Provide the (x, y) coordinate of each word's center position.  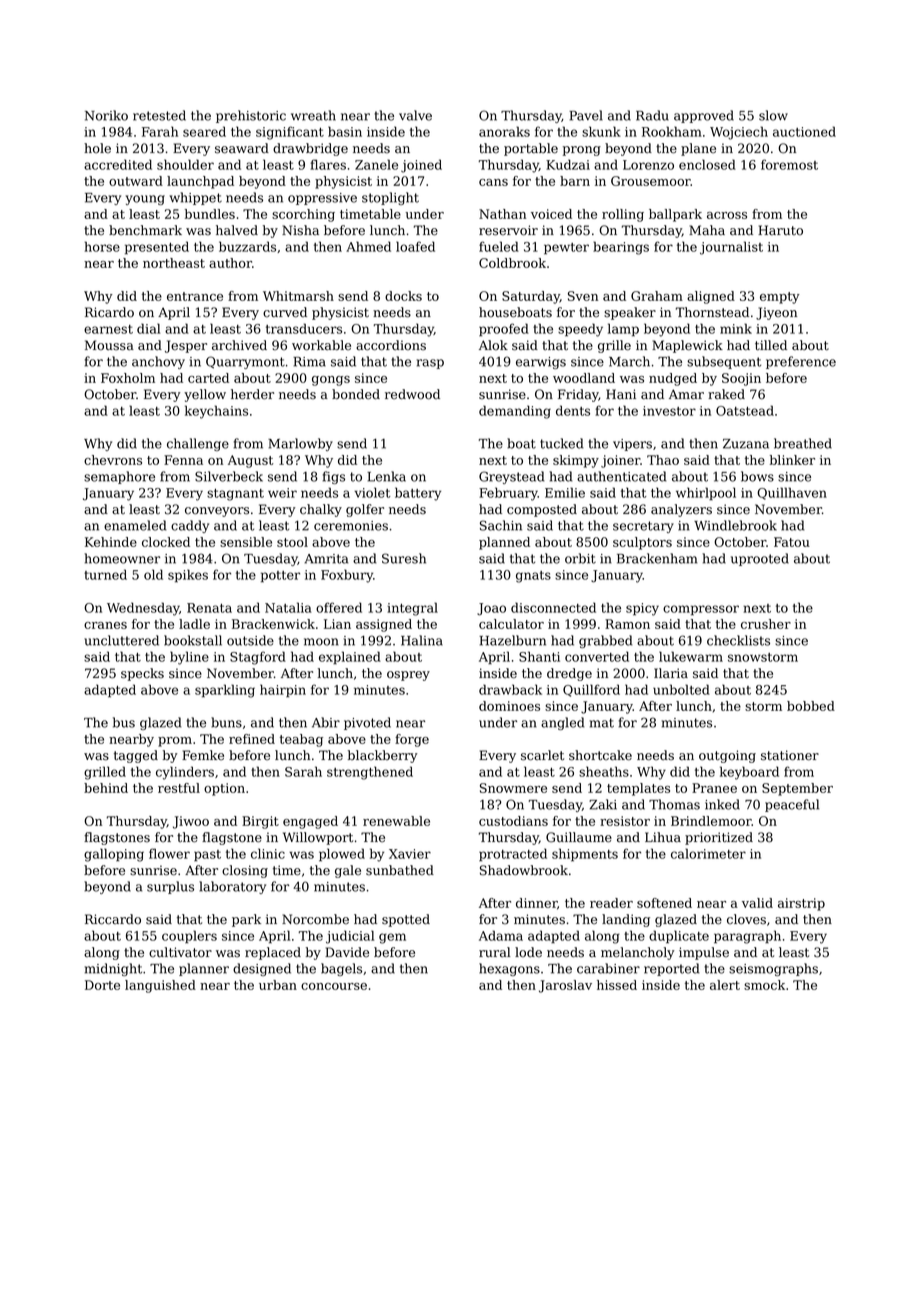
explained (350, 657)
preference (801, 362)
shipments (585, 855)
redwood (412, 394)
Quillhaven (792, 493)
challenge (198, 444)
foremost (789, 164)
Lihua (663, 837)
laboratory (232, 887)
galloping (114, 855)
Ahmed (368, 246)
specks (142, 674)
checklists (738, 640)
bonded (356, 394)
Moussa (109, 345)
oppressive (322, 199)
